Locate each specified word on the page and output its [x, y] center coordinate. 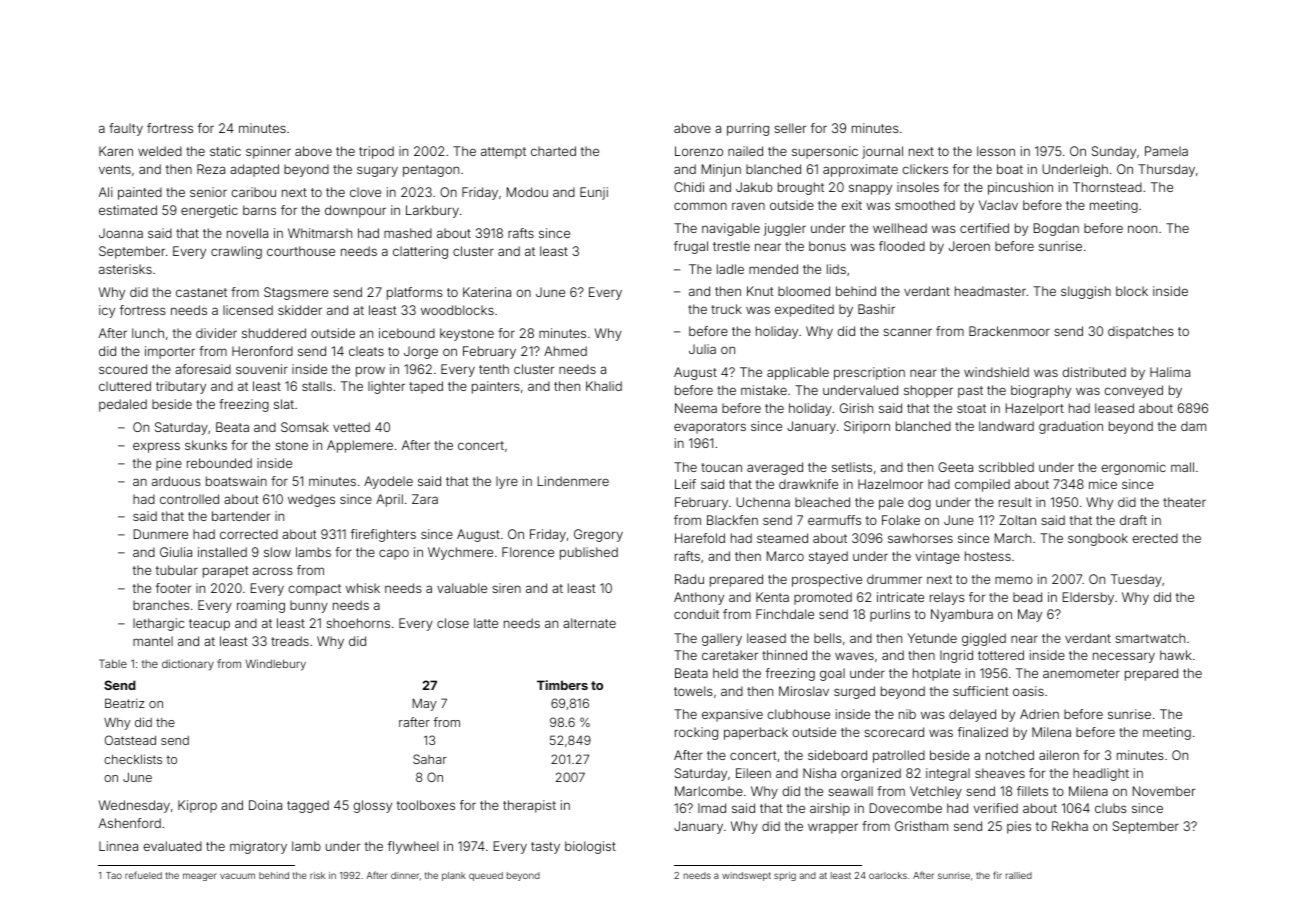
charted [553, 151]
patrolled [899, 756]
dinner [405, 875]
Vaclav [998, 205]
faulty [126, 129]
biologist [590, 847]
